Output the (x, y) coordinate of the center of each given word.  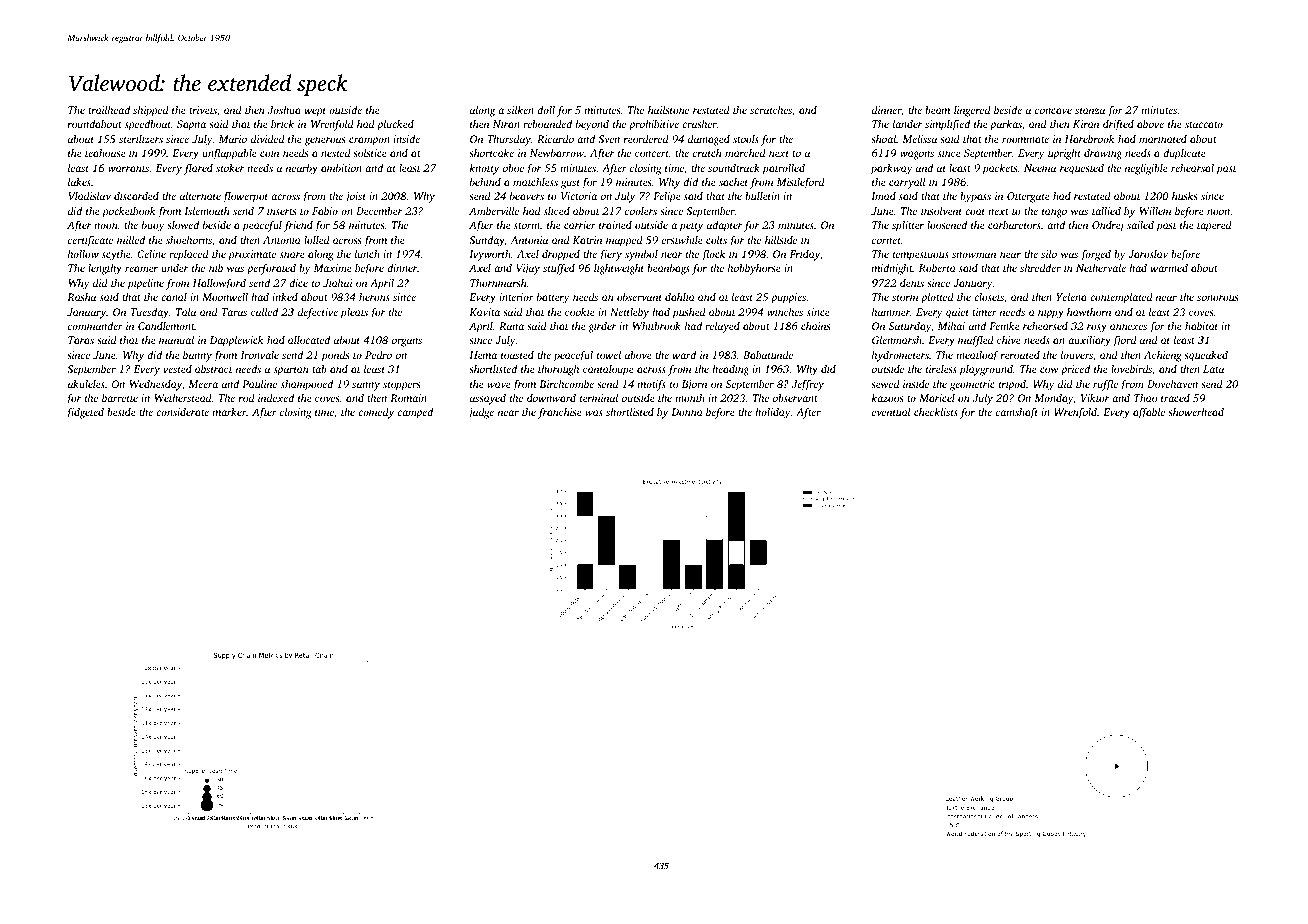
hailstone (668, 110)
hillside (781, 240)
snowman (974, 255)
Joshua (284, 110)
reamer (141, 269)
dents (912, 283)
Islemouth (207, 211)
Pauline (259, 384)
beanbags (668, 269)
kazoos (887, 398)
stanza (1090, 110)
